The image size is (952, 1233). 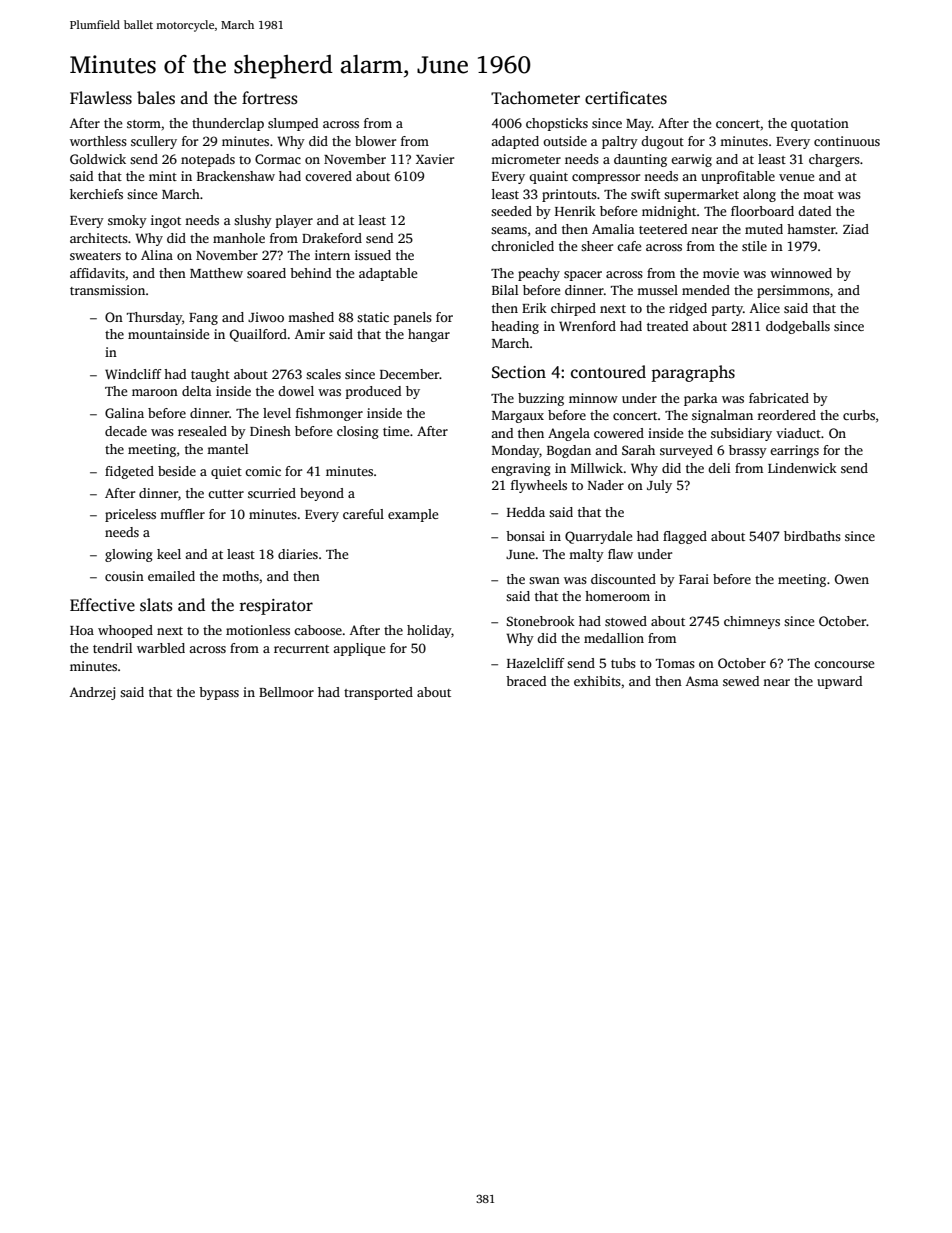 I want to click on cousin, so click(x=124, y=576).
